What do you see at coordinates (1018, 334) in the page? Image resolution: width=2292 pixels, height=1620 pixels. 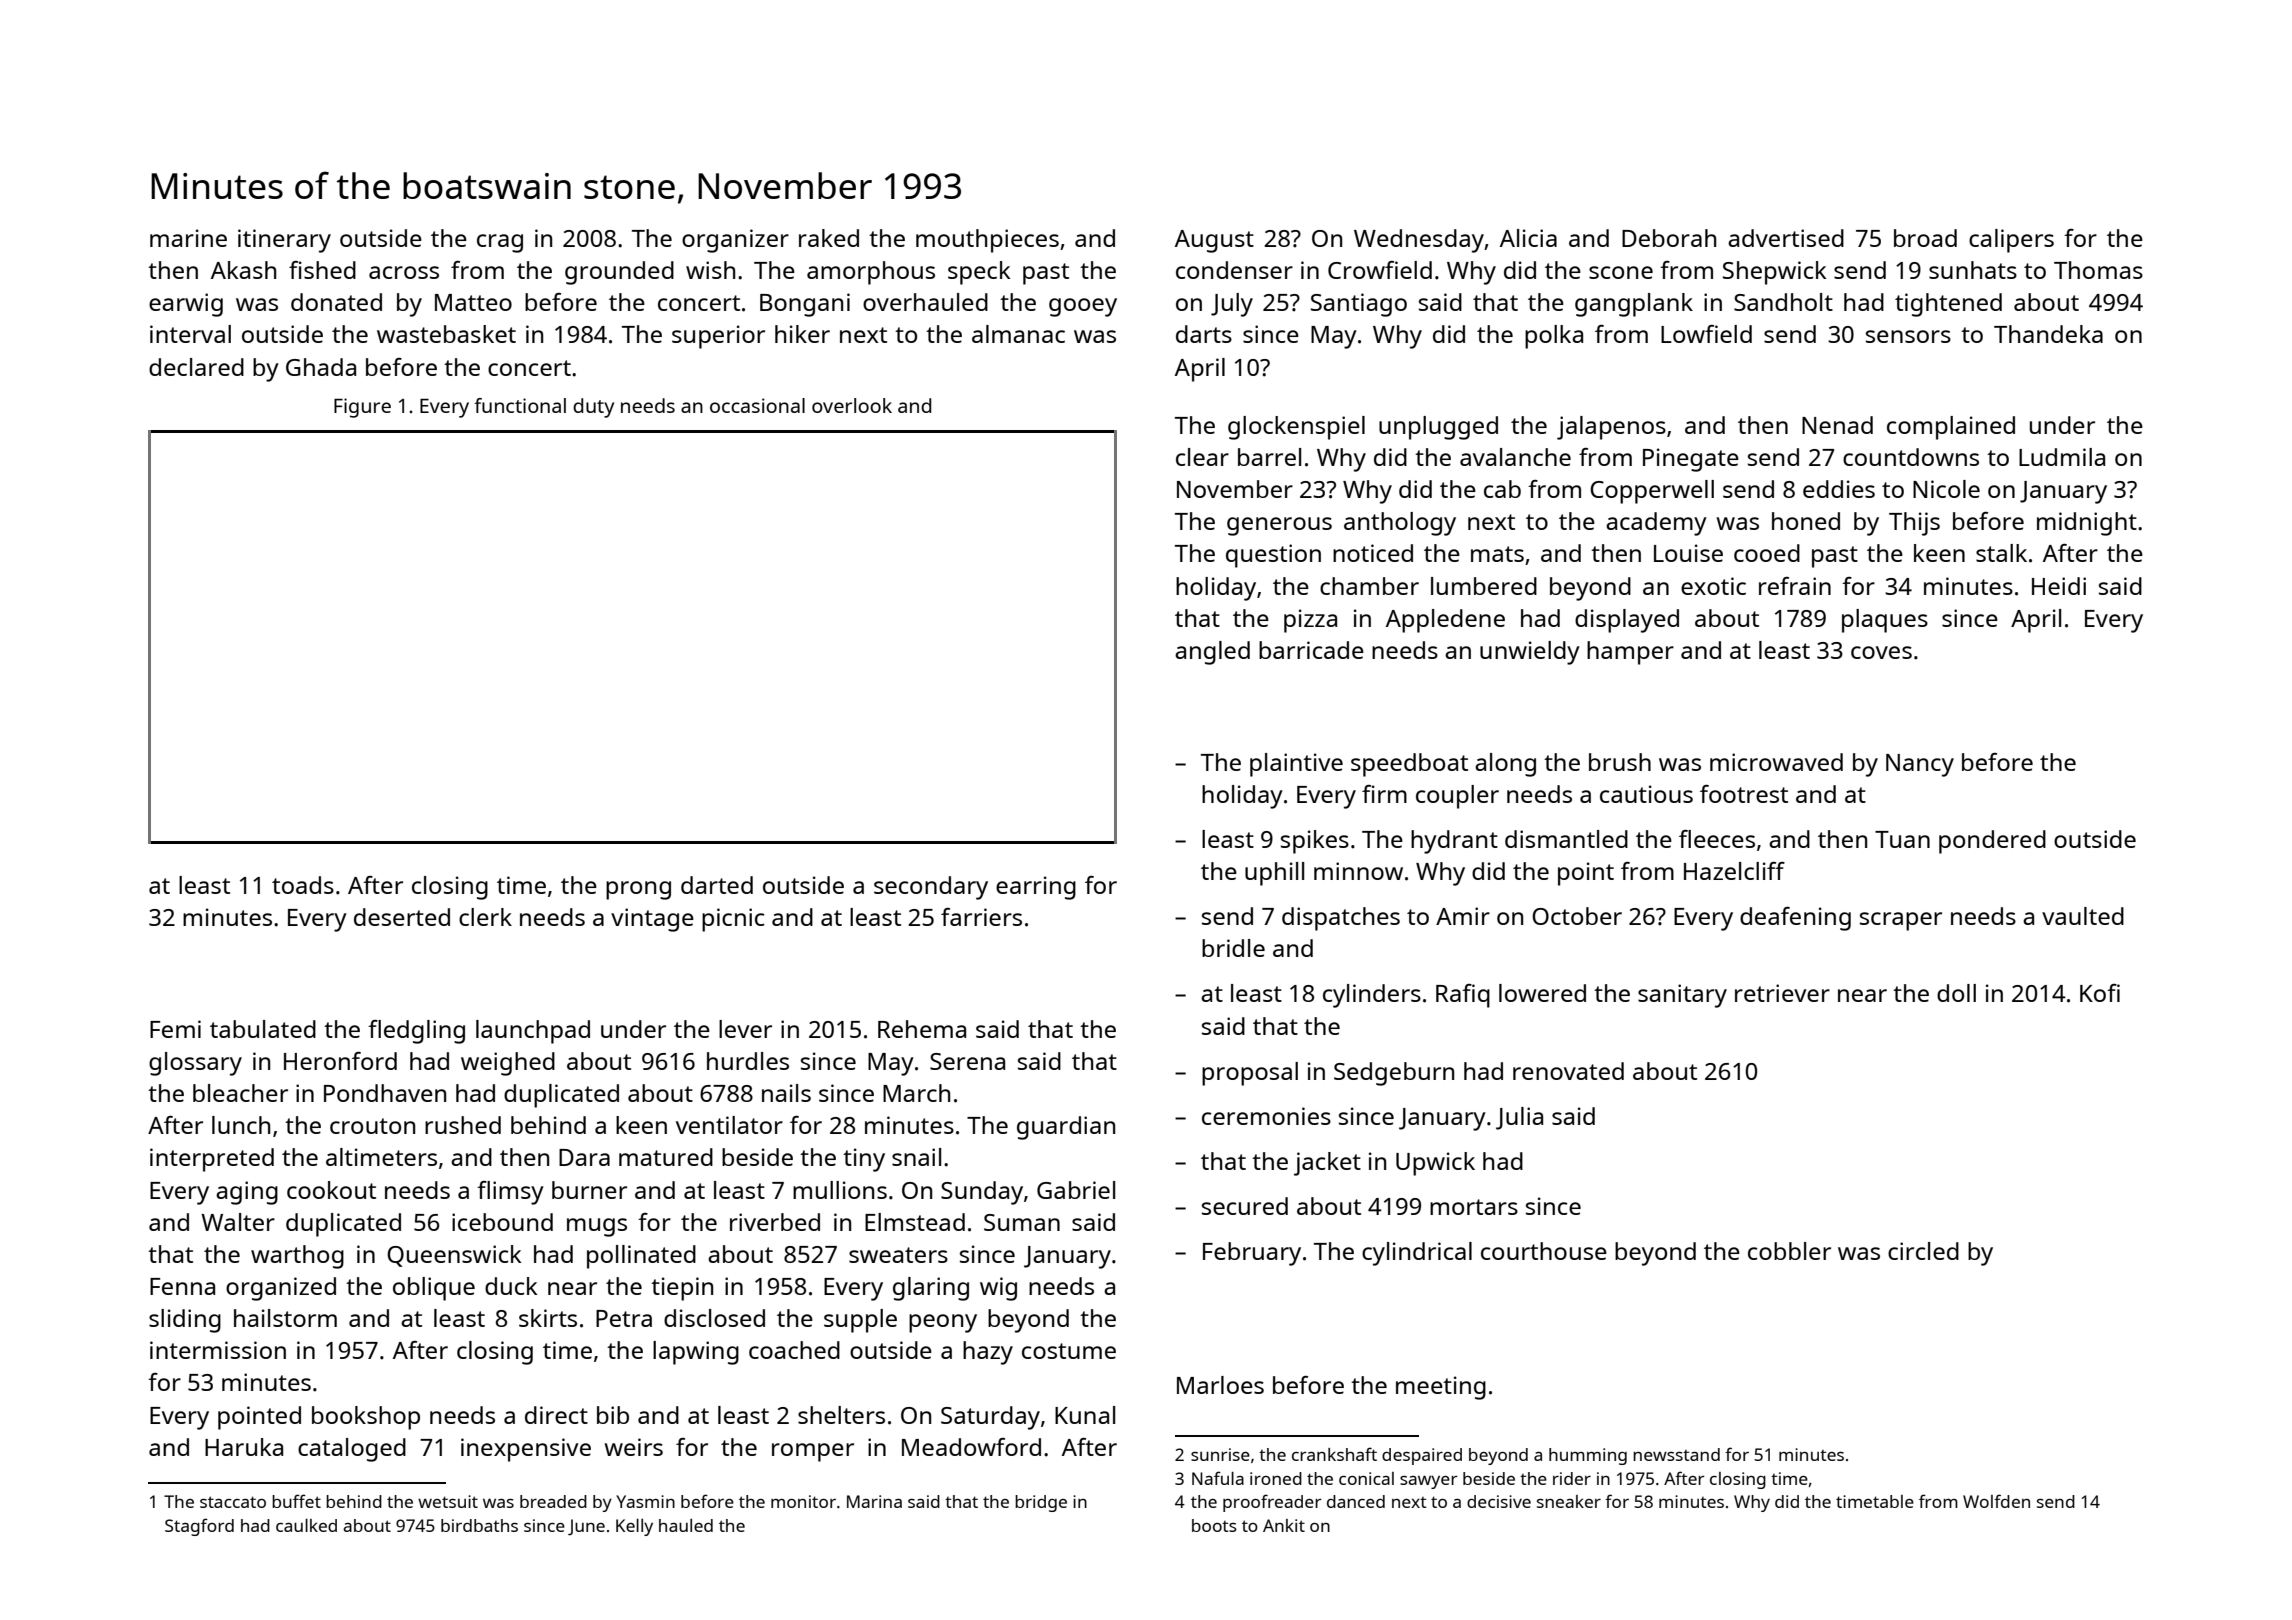 I see `almanac` at bounding box center [1018, 334].
